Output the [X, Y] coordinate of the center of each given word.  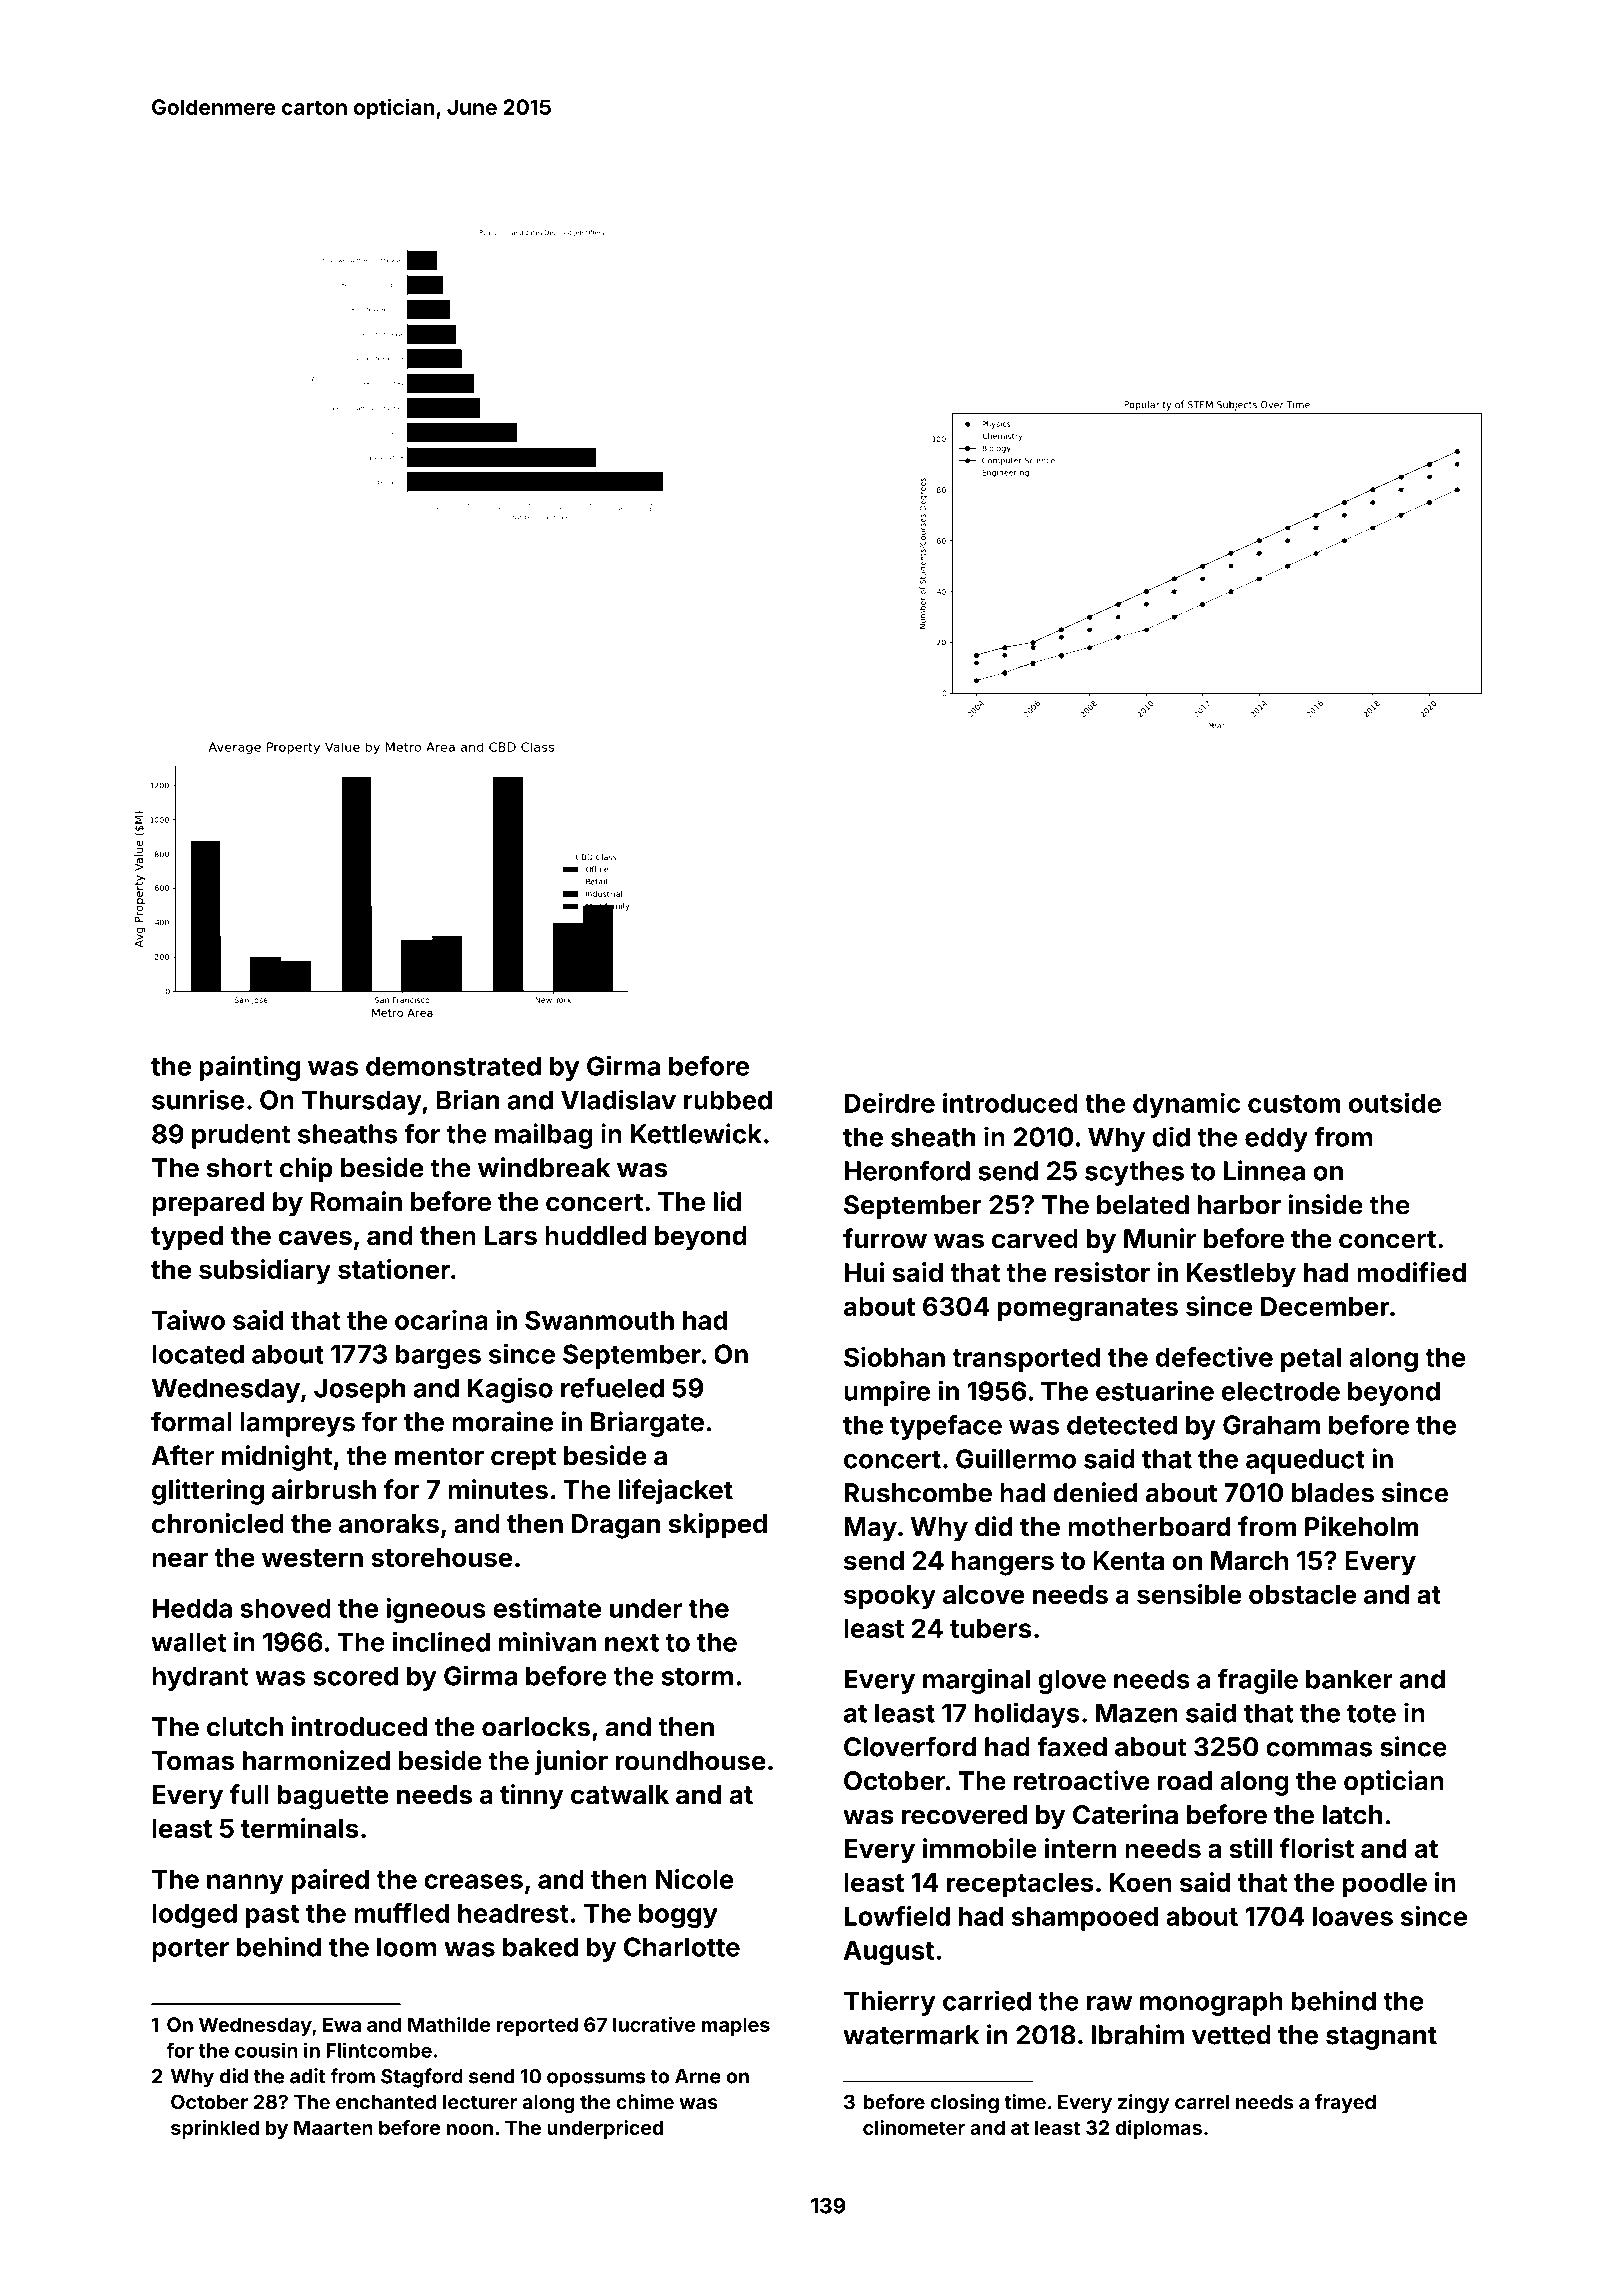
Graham [1271, 1425]
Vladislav [618, 1099]
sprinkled [215, 2129]
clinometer [914, 2127]
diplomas [1158, 2129]
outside [1395, 1103]
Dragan [616, 1526]
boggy [678, 1915]
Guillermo [1016, 1458]
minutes [498, 1489]
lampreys [297, 1424]
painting [249, 1068]
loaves [1353, 1916]
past [272, 1916]
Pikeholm [1361, 1526]
